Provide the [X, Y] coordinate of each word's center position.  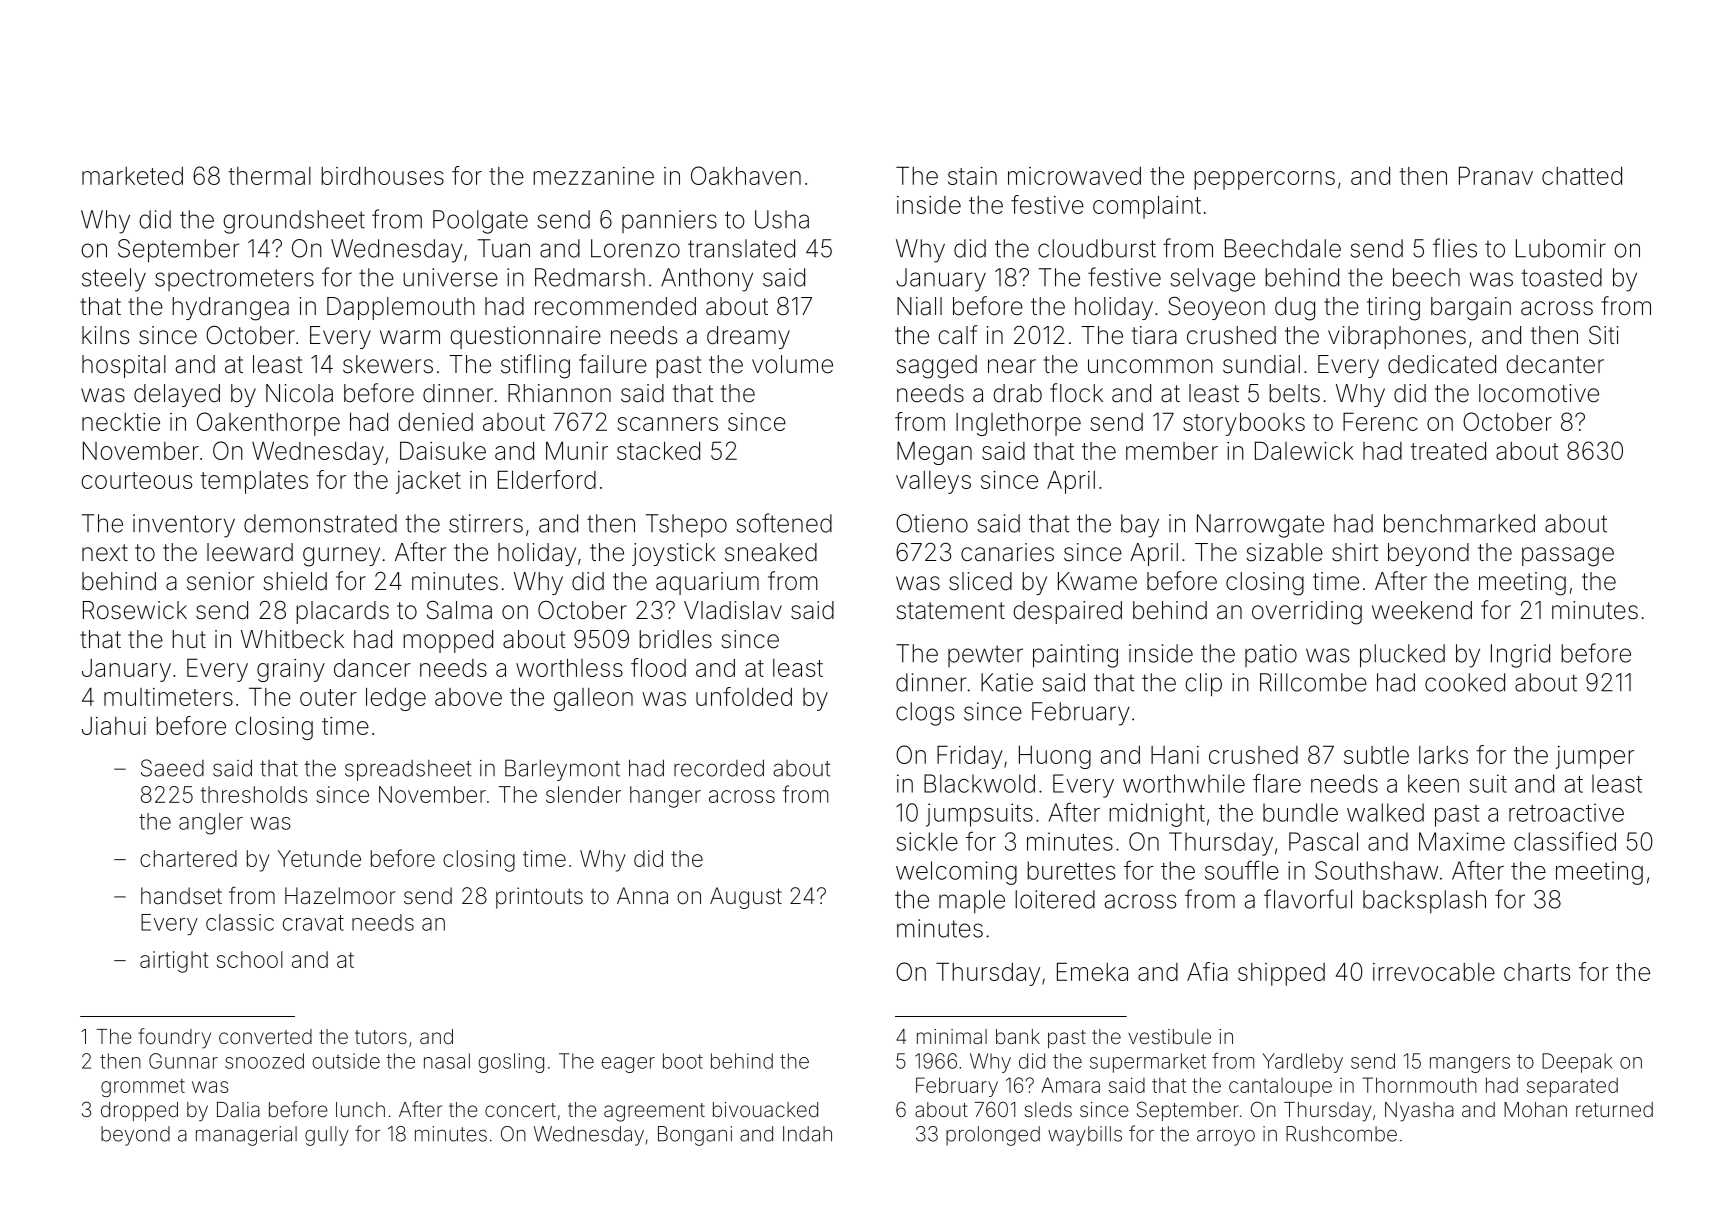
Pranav [1496, 175]
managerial [246, 1136]
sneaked [771, 552]
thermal [269, 176]
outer [328, 697]
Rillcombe [1313, 682]
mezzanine [593, 176]
